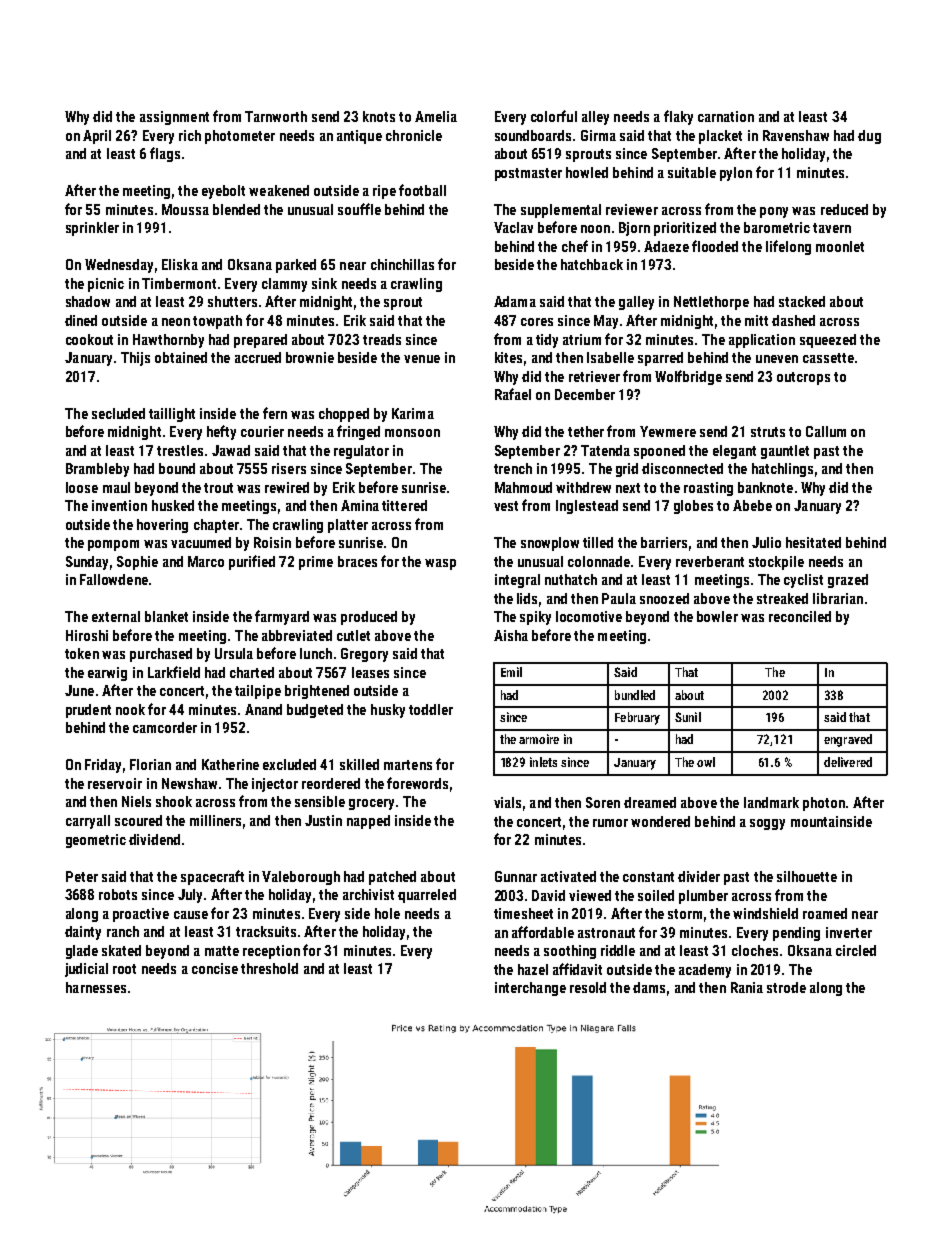 Image resolution: width=952 pixels, height=1233 pixels. I want to click on farmyard, so click(282, 617).
